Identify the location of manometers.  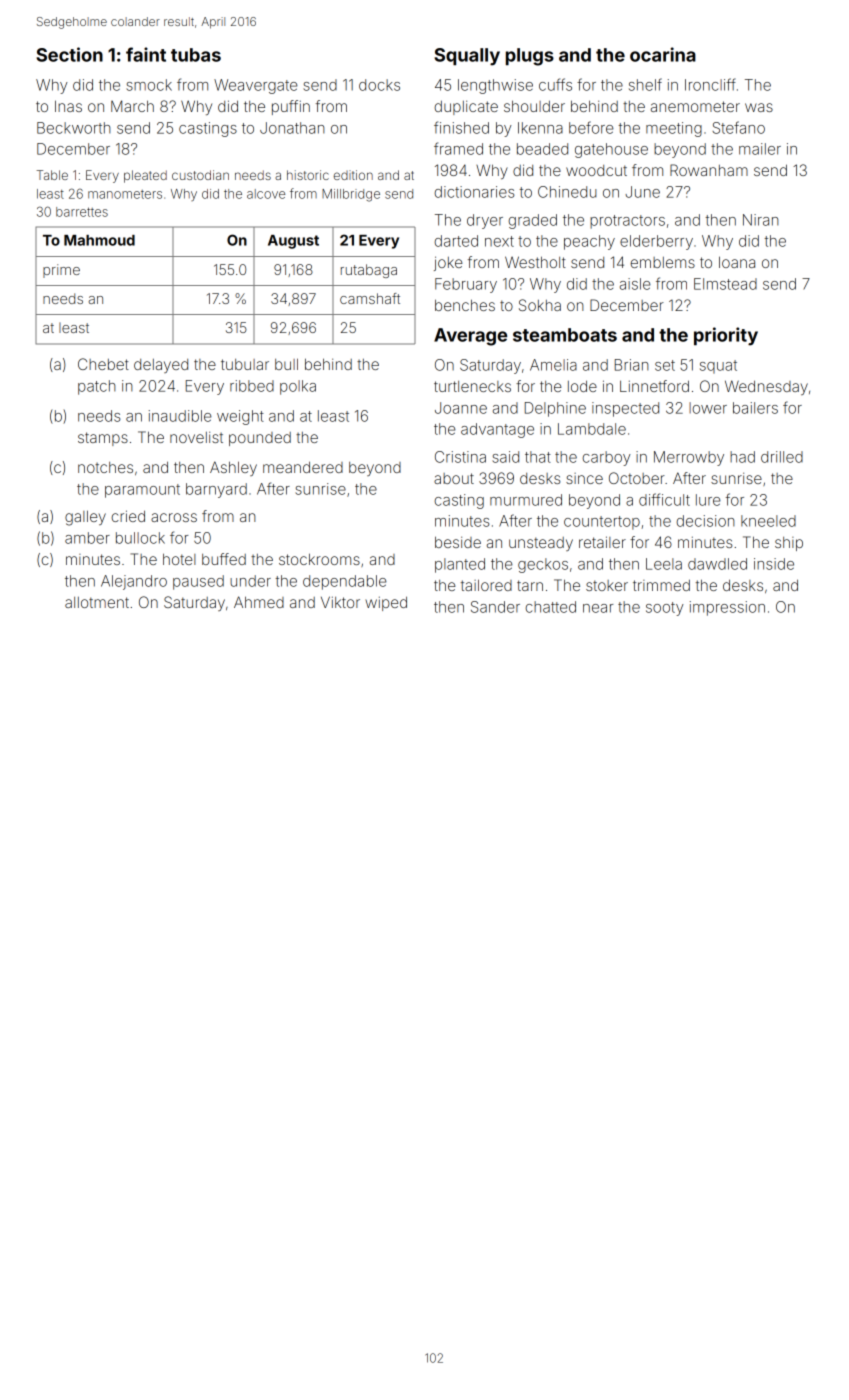
(125, 194).
